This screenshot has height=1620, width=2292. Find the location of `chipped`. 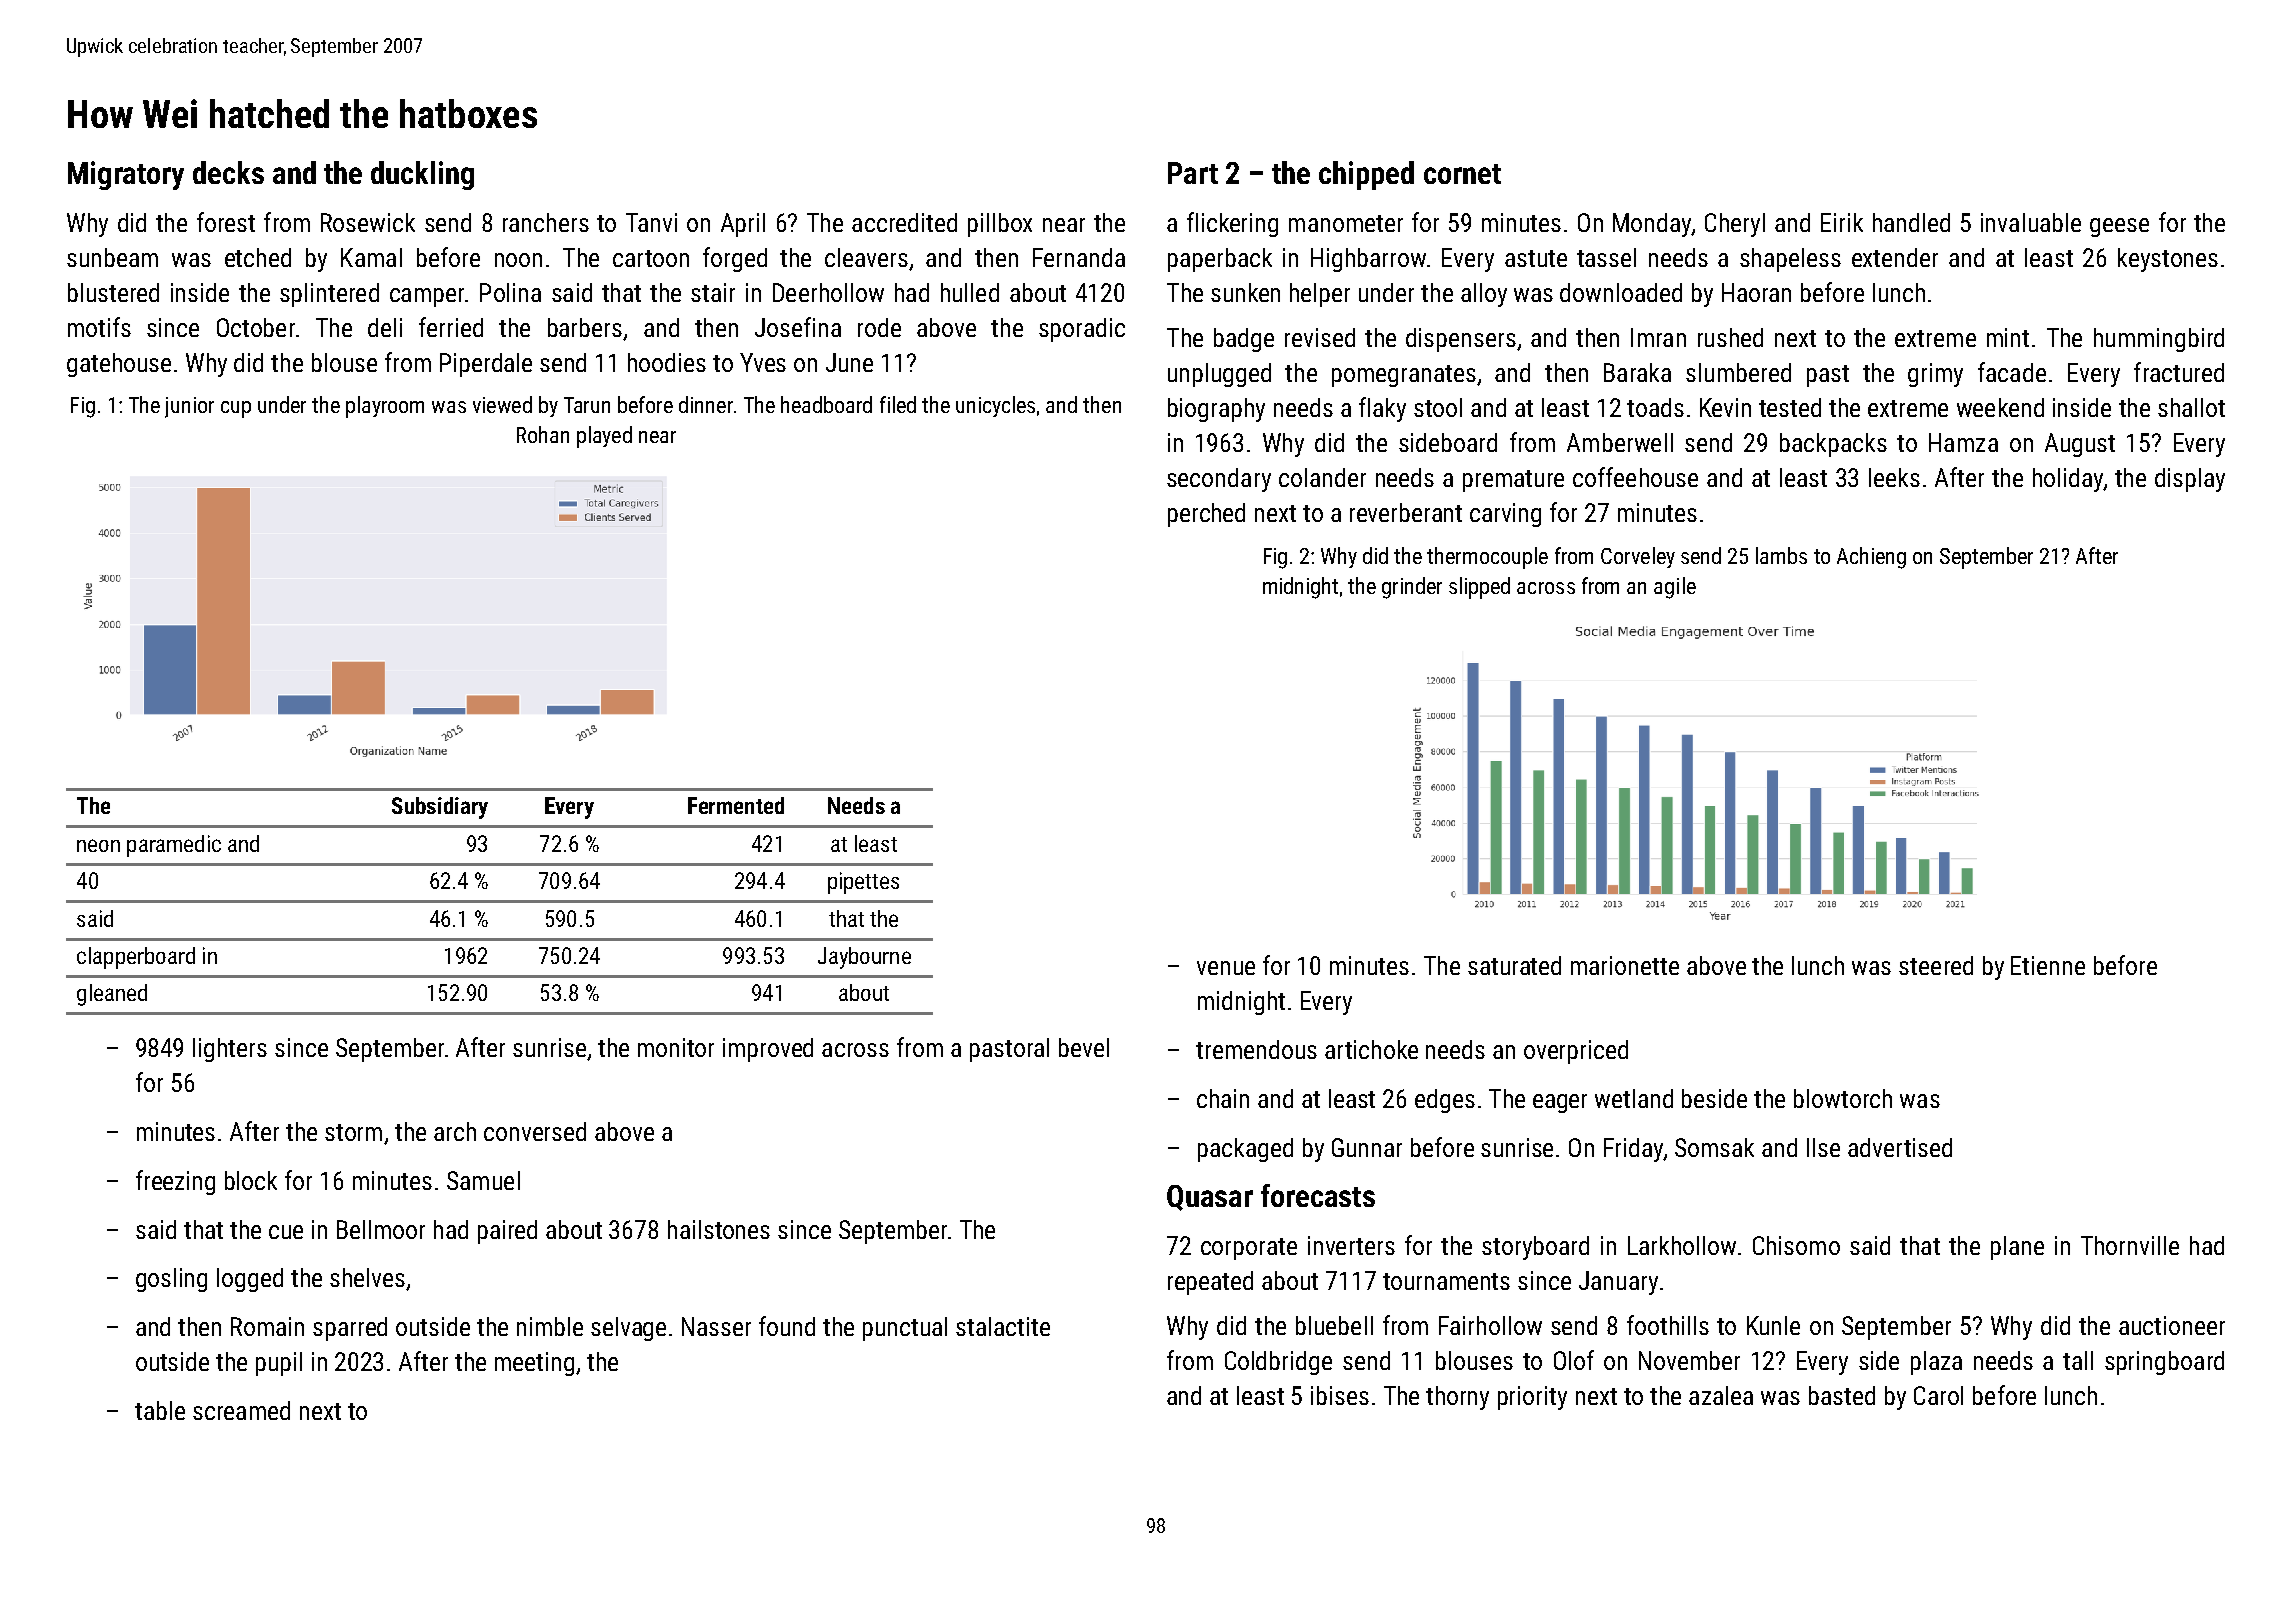

chipped is located at coordinates (1366, 175).
